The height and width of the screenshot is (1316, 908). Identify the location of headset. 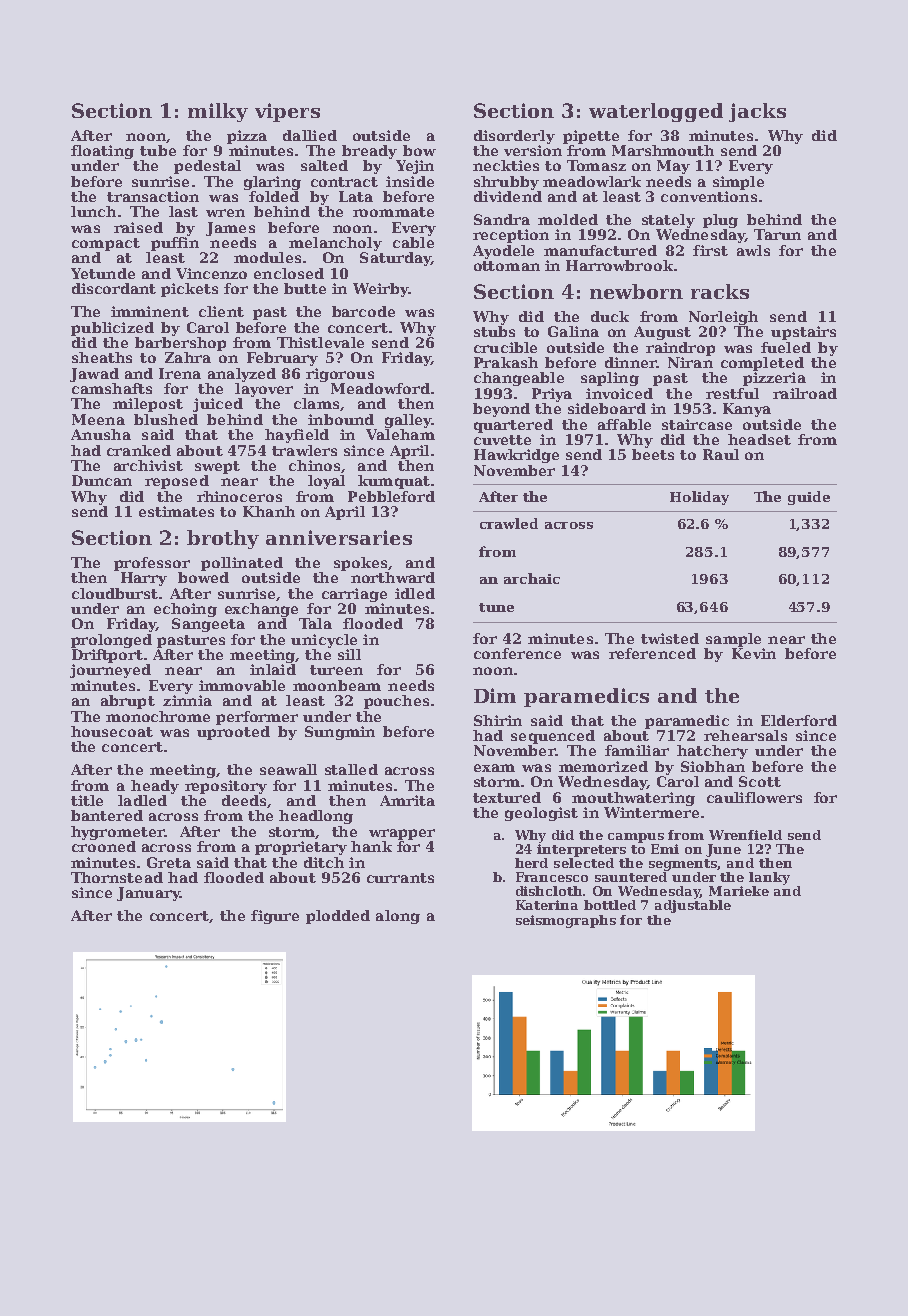
(759, 439).
